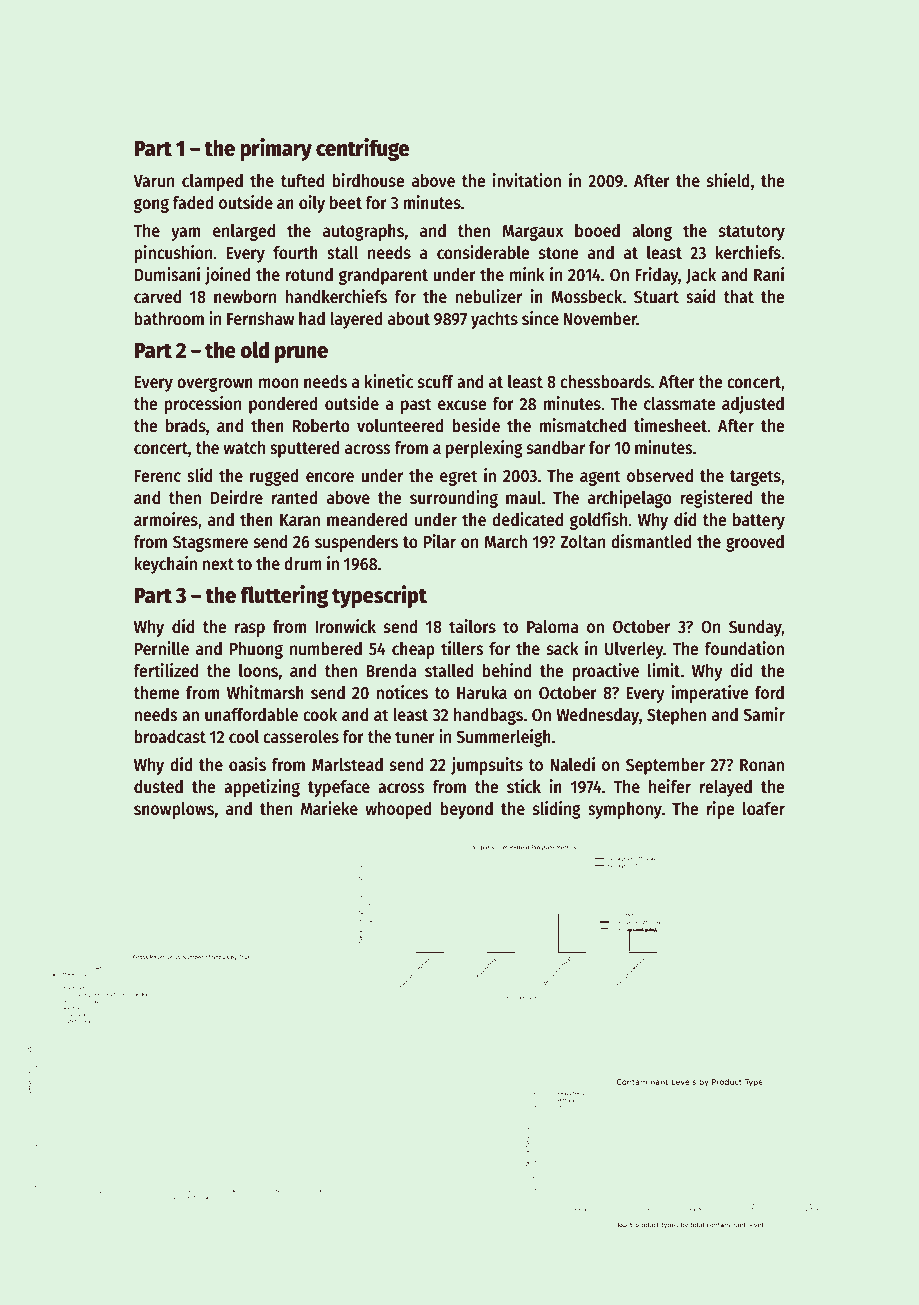  Describe the element at coordinates (383, 276) in the page. I see `grandparent` at that location.
